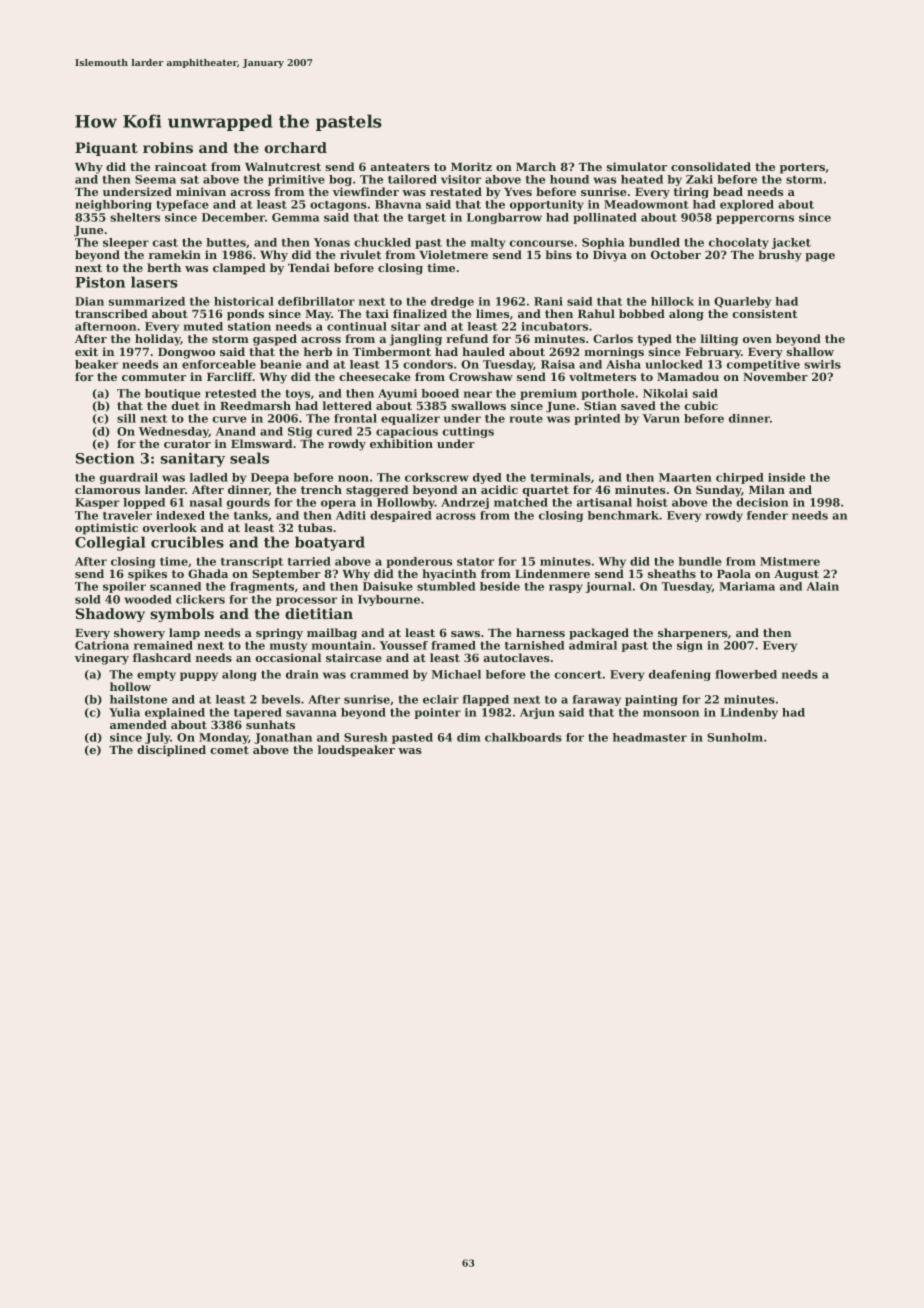  I want to click on Section, so click(105, 458).
